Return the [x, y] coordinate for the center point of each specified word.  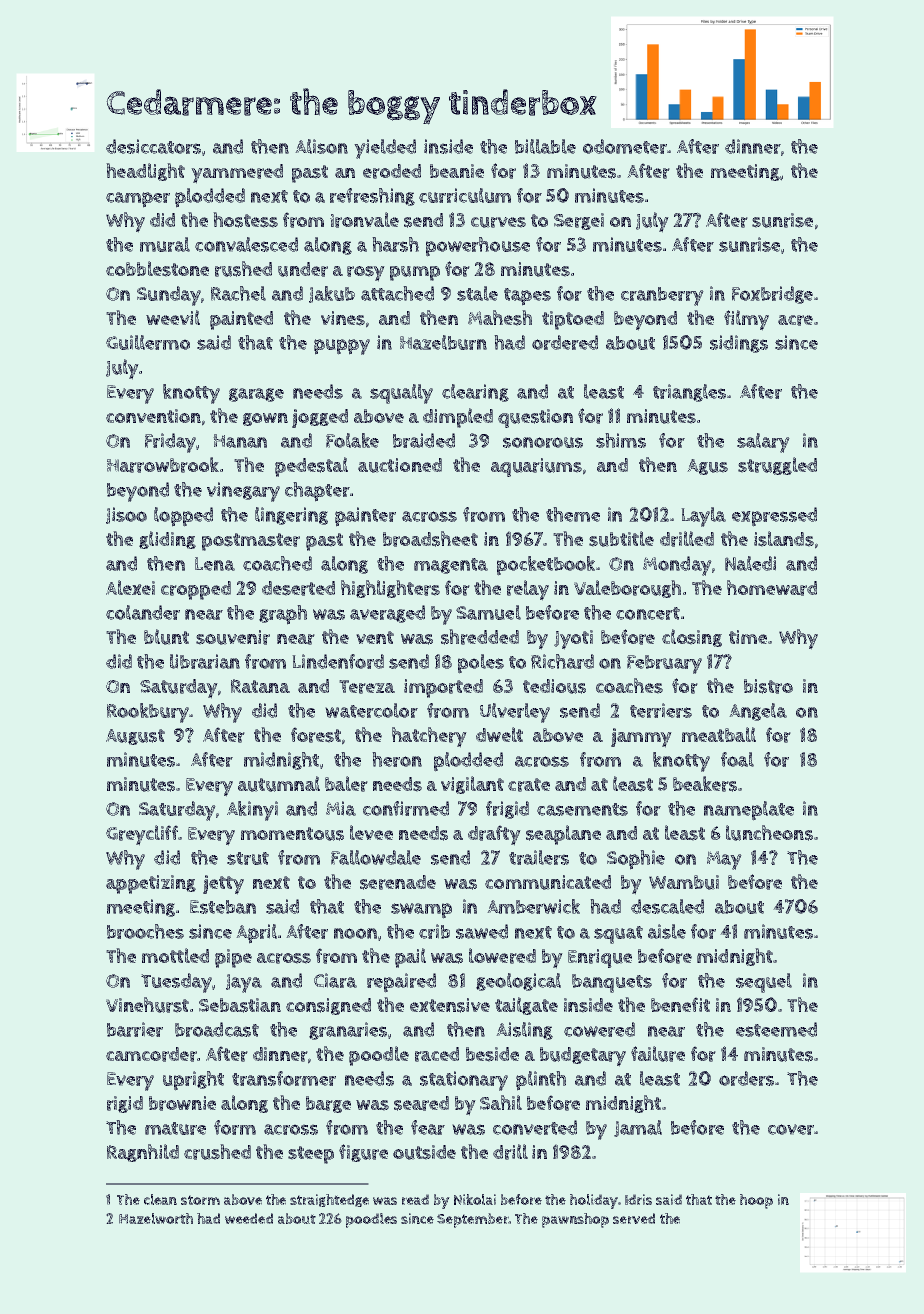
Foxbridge [772, 295]
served [634, 1218]
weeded [249, 1218]
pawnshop [575, 1220]
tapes [527, 297]
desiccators [153, 146]
